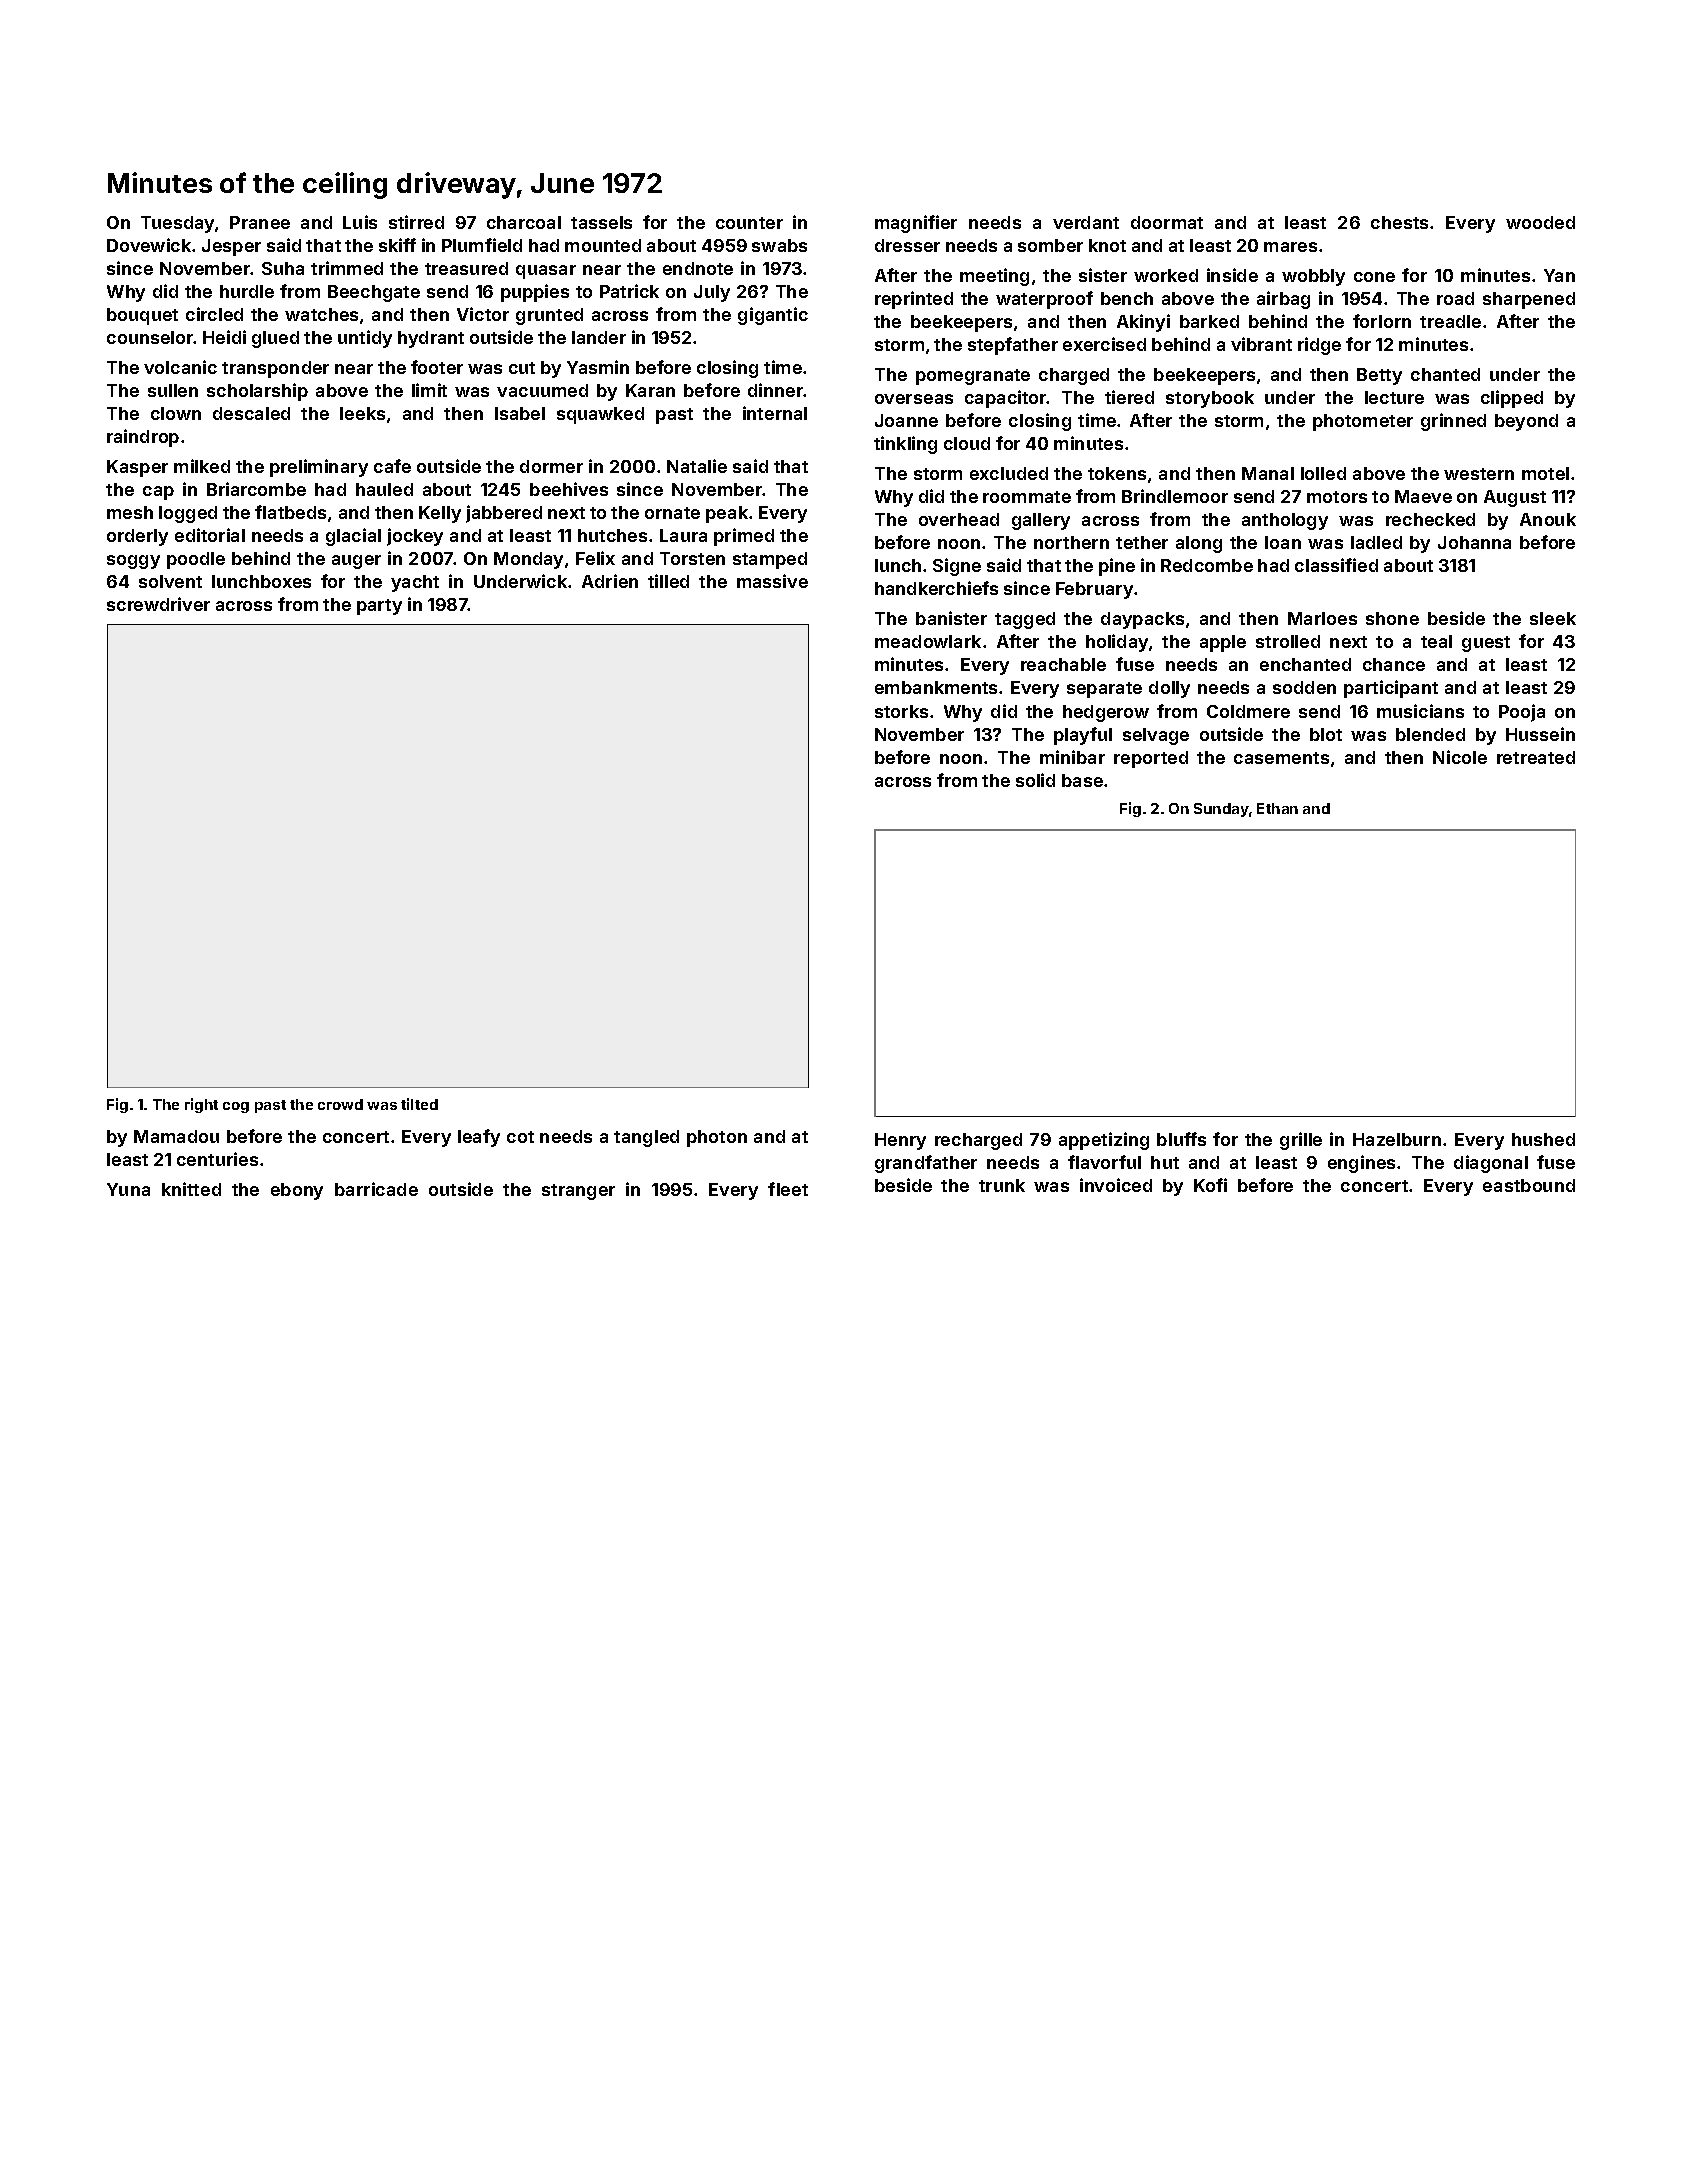  What do you see at coordinates (1526, 422) in the screenshot?
I see `beyond` at bounding box center [1526, 422].
